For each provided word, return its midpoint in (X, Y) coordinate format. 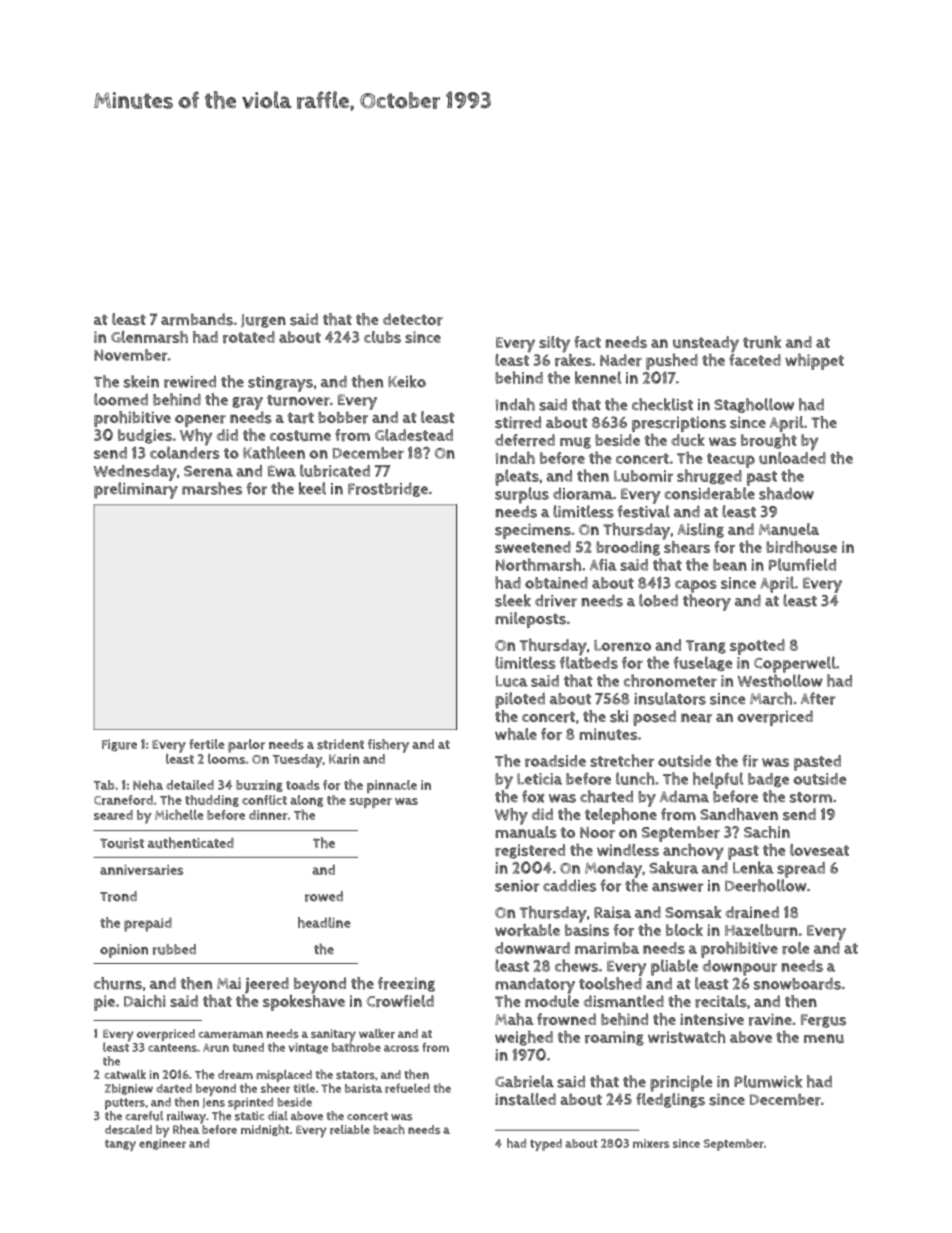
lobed (658, 600)
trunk (762, 342)
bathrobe (356, 1047)
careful (144, 1116)
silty (554, 344)
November (131, 355)
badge (768, 780)
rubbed (174, 949)
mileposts (530, 620)
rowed (324, 896)
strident (340, 744)
